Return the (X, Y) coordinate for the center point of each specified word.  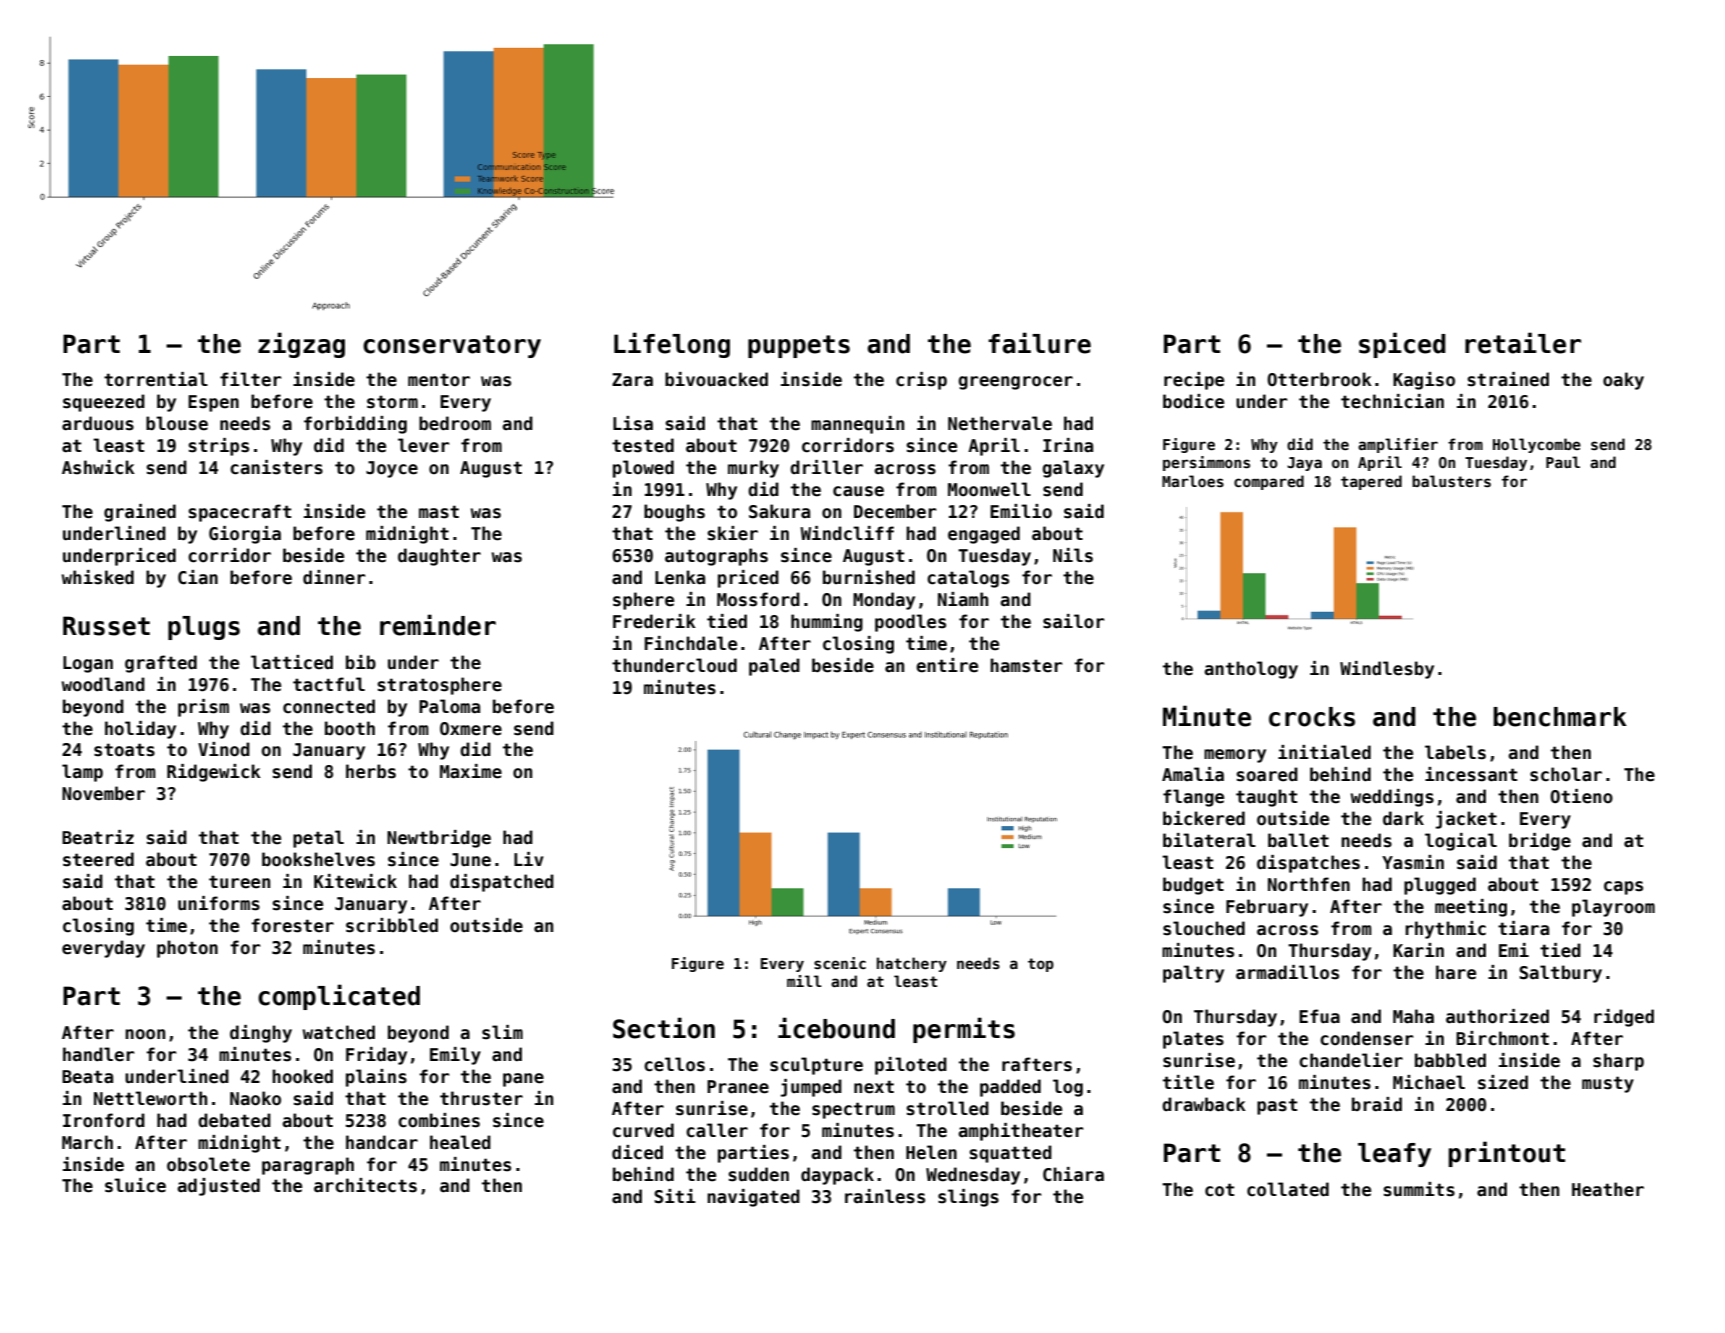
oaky (1623, 381)
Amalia (1193, 774)
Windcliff (847, 533)
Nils (1073, 555)
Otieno (1581, 796)
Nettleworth (150, 1098)
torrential (156, 379)
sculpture (816, 1066)
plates (1193, 1040)
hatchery (912, 964)
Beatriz (98, 837)
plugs (204, 628)
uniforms (219, 903)
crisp (921, 381)
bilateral (1209, 840)
